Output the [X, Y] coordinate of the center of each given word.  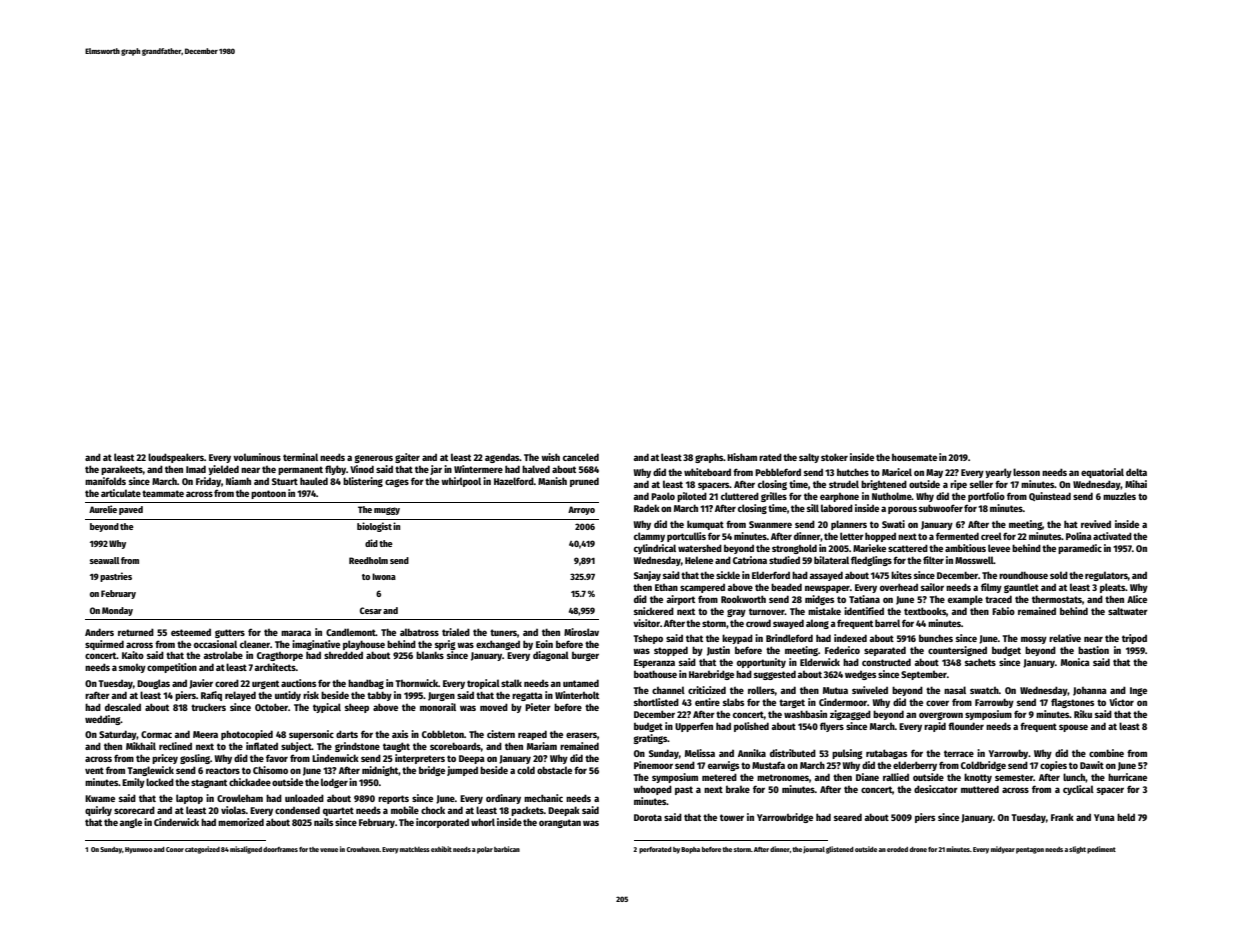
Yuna [1104, 817]
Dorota [648, 817]
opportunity [761, 663]
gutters [230, 633]
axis [400, 734]
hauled [314, 481]
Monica [1075, 662]
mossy [1034, 640]
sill [813, 508]
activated [1112, 536]
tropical [483, 684]
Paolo [663, 496]
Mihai [1136, 484]
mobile [405, 810]
